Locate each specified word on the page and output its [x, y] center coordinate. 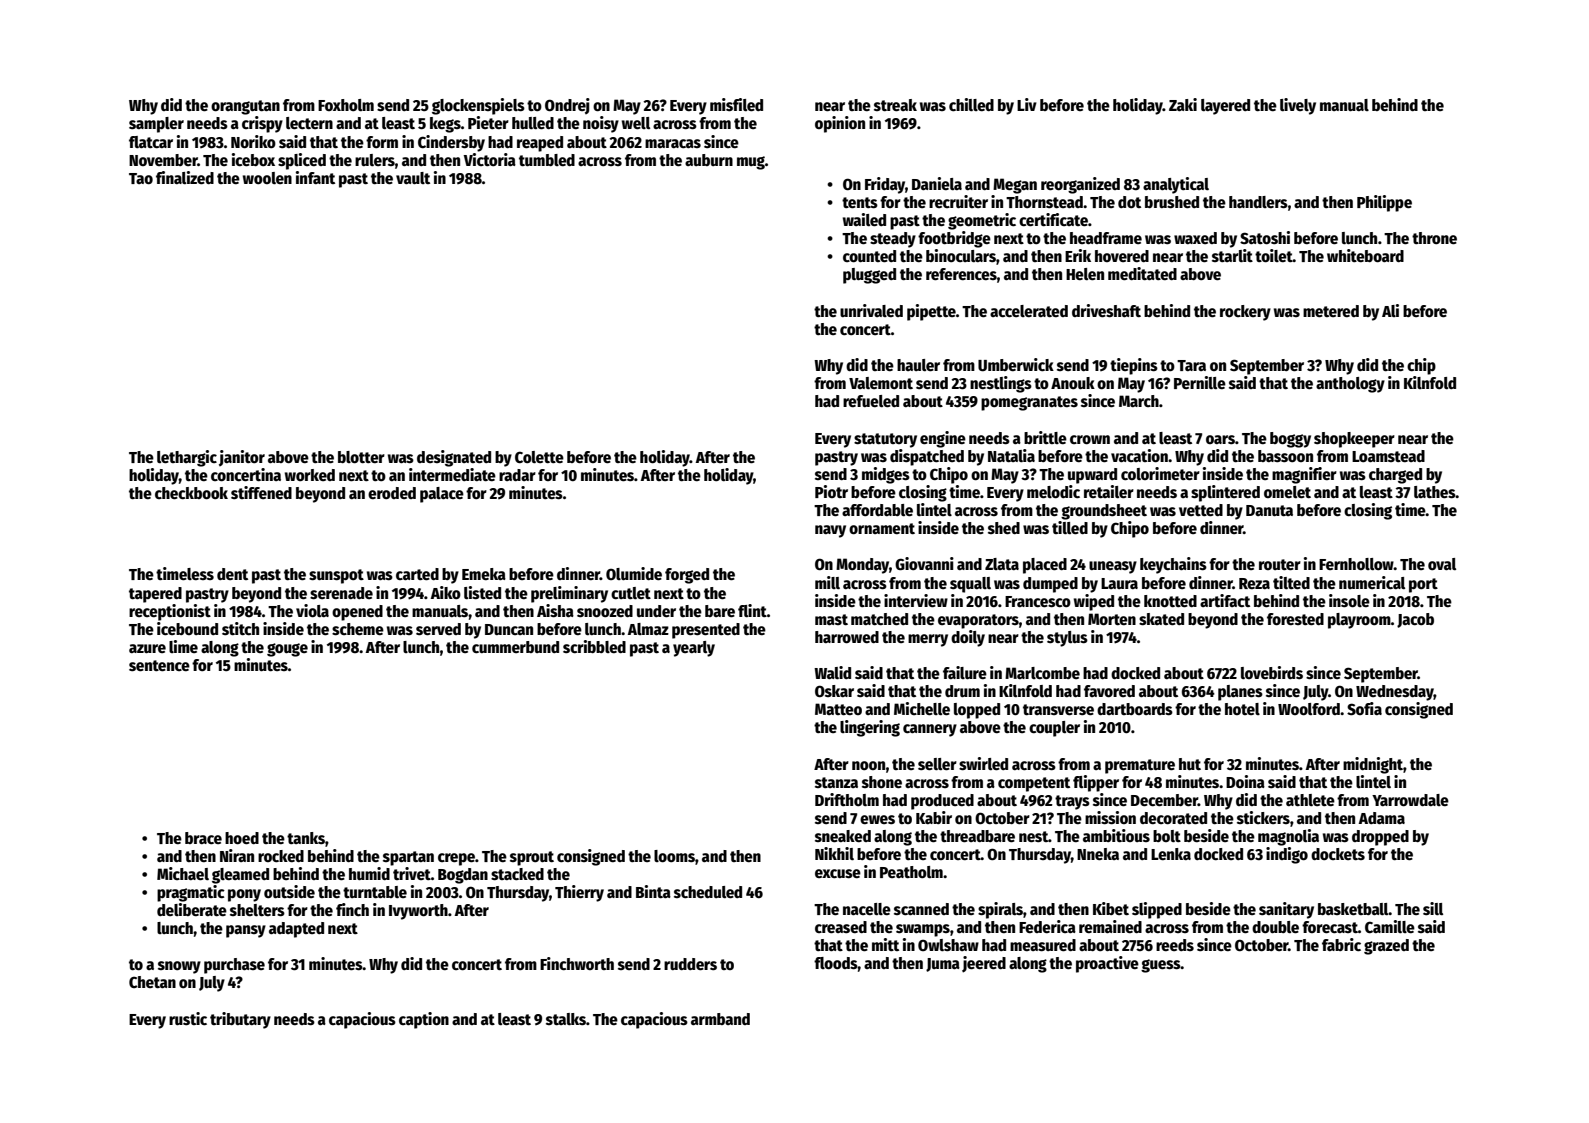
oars [1220, 439]
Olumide [634, 574]
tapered [155, 595]
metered [1331, 311]
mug [751, 163]
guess [1161, 966]
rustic [188, 1019]
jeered [984, 964]
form [382, 142]
